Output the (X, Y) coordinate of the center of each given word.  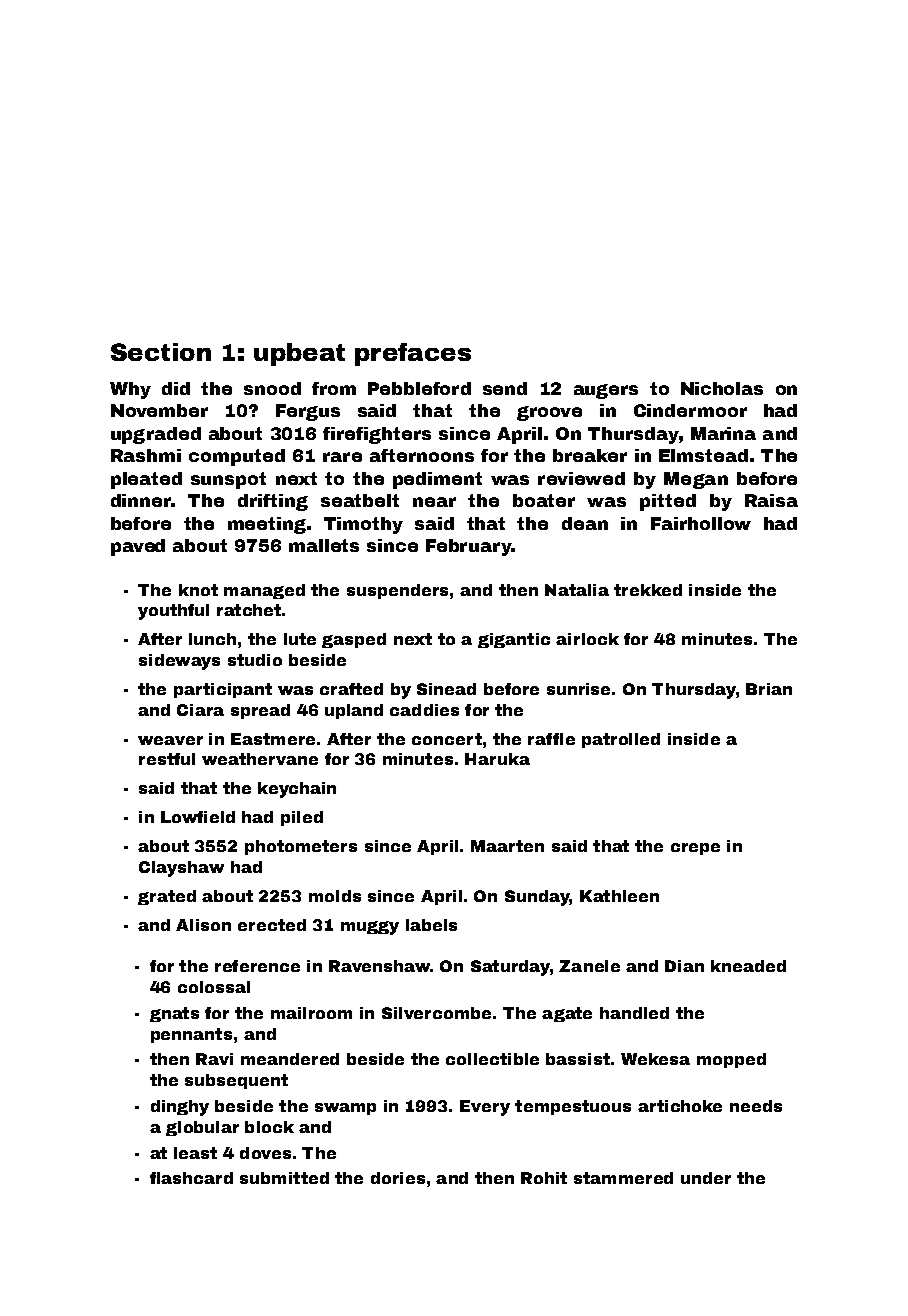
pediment (437, 480)
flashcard (191, 1178)
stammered (623, 1178)
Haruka (497, 759)
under (706, 1178)
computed (237, 457)
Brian (769, 689)
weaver (170, 740)
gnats (174, 1014)
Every (485, 1108)
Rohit (544, 1178)
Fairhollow (701, 523)
